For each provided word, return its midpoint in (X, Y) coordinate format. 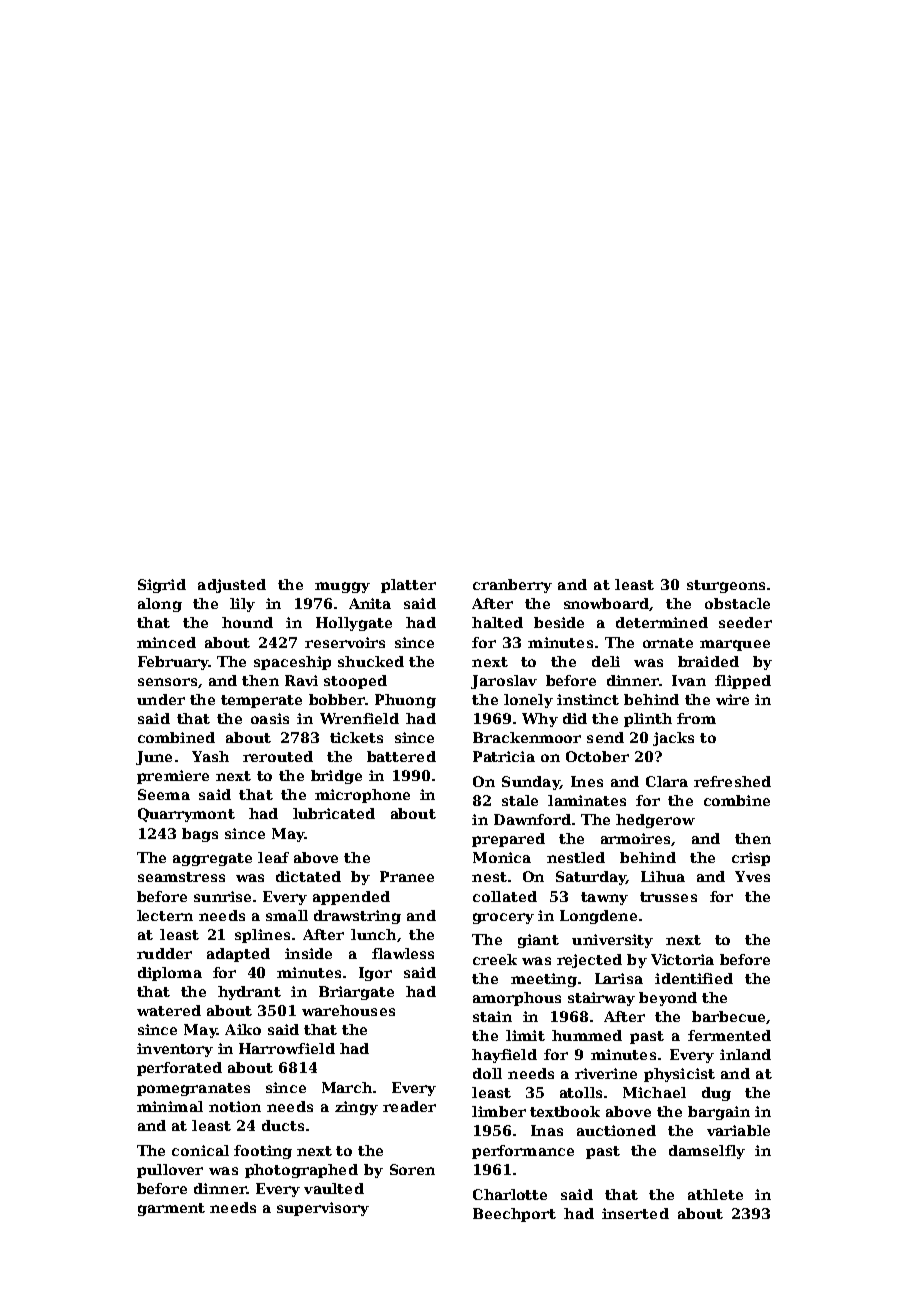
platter (408, 586)
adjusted (232, 586)
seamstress (181, 877)
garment (171, 1209)
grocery (503, 918)
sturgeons (726, 586)
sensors (167, 682)
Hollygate (354, 624)
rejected (589, 961)
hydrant (249, 993)
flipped (743, 682)
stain (492, 1016)
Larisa (619, 978)
